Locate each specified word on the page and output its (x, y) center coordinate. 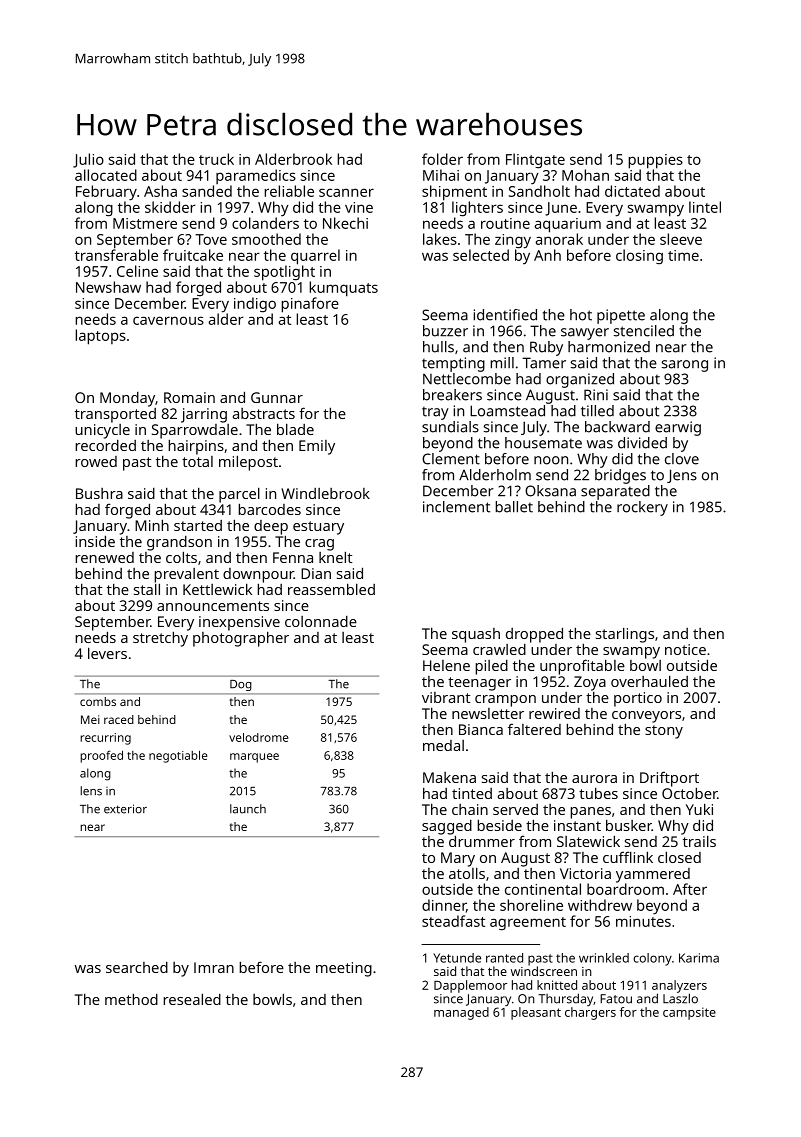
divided (642, 443)
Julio (88, 160)
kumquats (343, 289)
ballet (514, 507)
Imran (214, 967)
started (198, 525)
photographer (241, 639)
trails (699, 841)
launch (248, 809)
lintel (705, 207)
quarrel (315, 257)
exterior (125, 809)
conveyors (646, 717)
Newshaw (108, 287)
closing (639, 257)
